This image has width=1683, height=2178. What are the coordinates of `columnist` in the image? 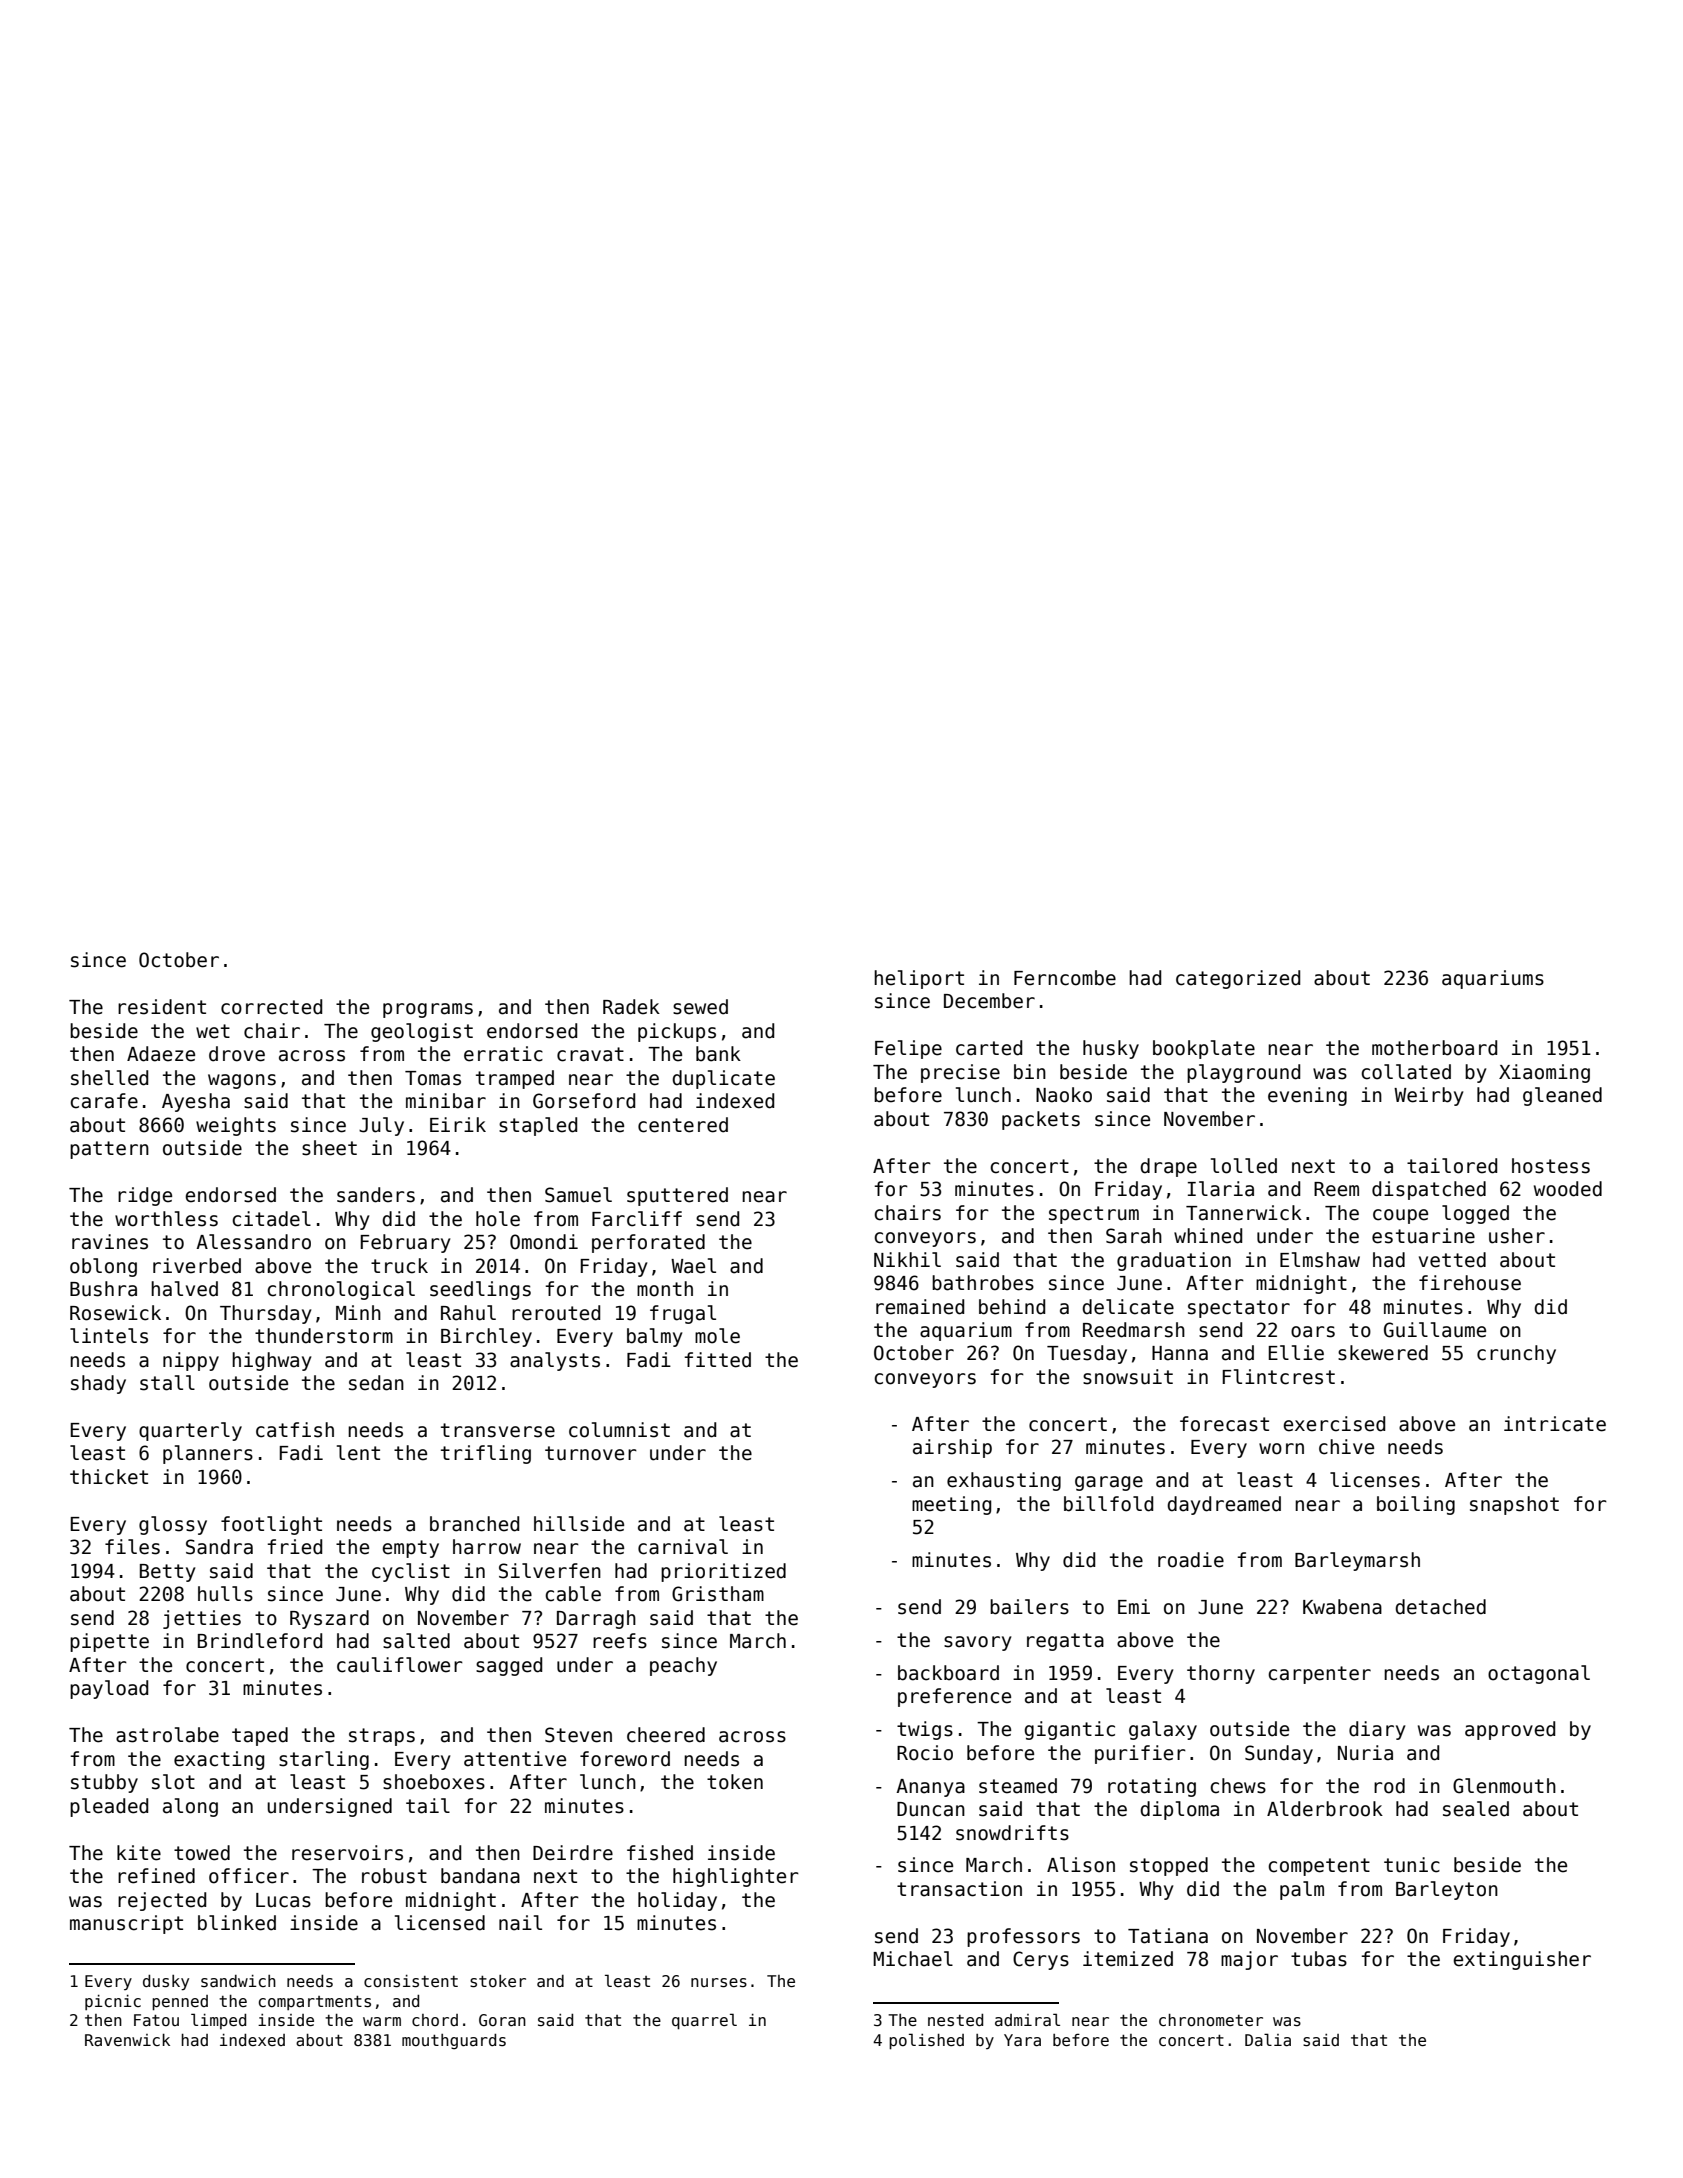 It's located at (619, 1430).
